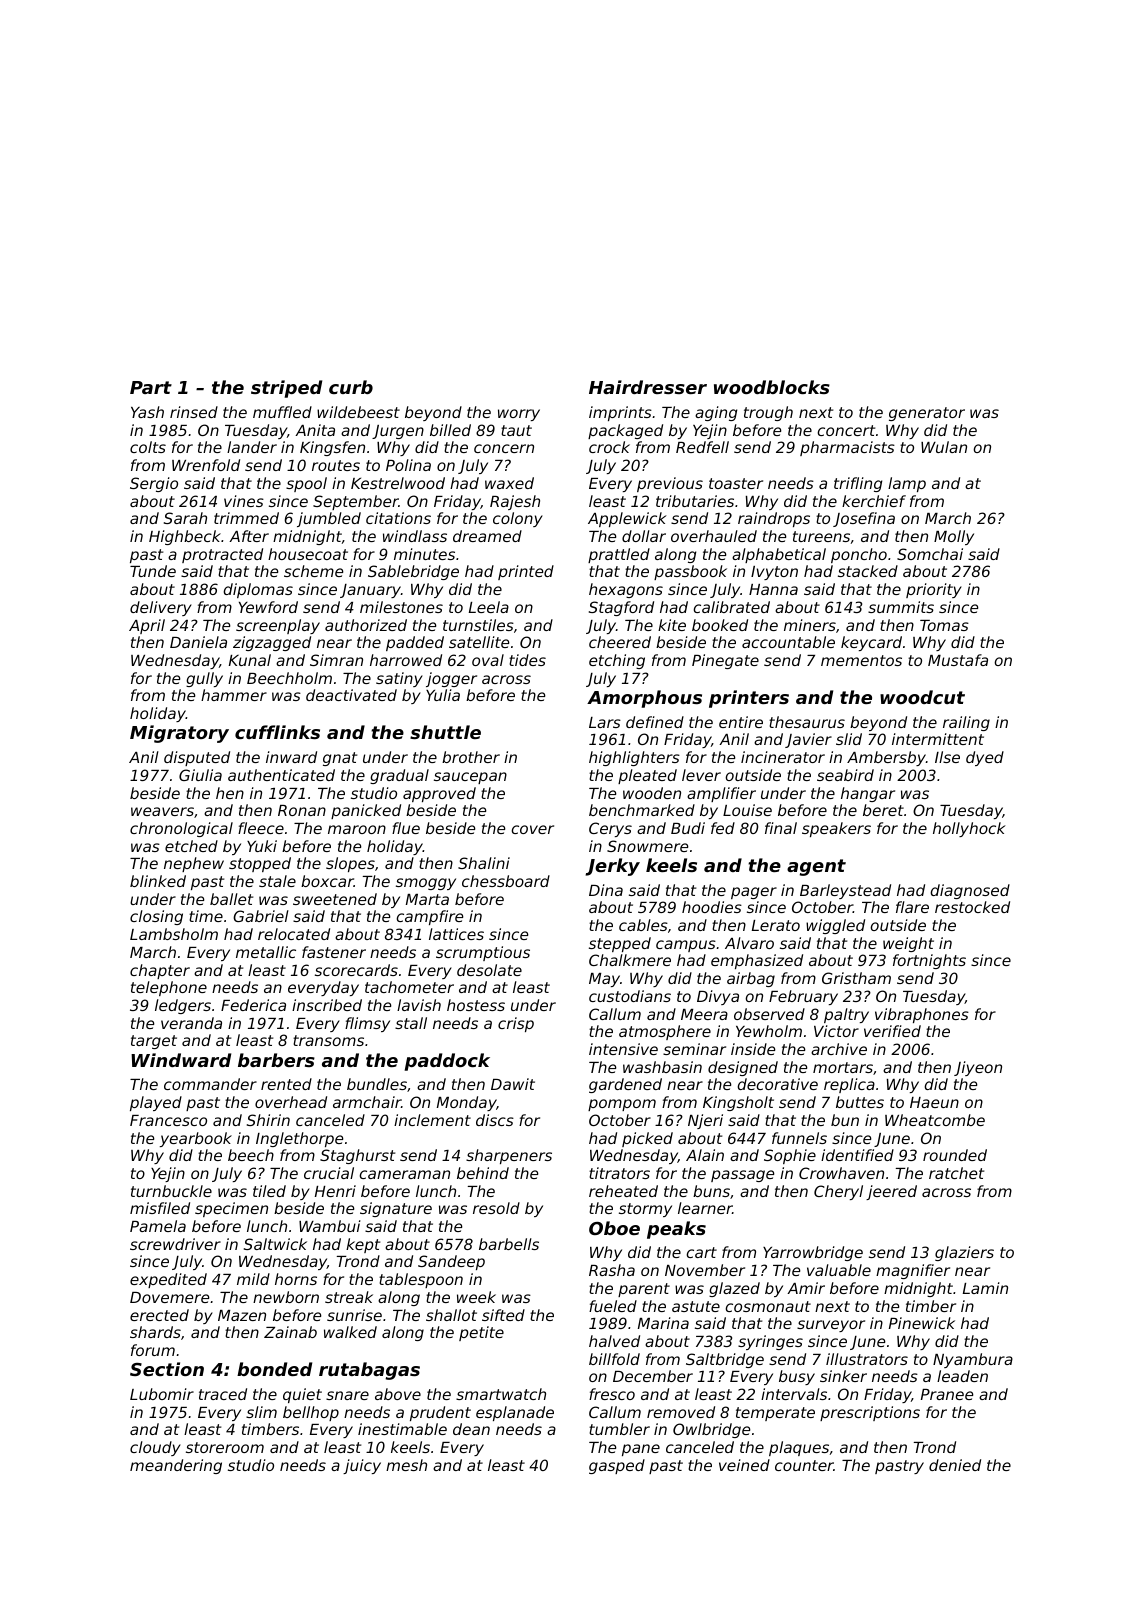  I want to click on flimsy, so click(367, 1024).
